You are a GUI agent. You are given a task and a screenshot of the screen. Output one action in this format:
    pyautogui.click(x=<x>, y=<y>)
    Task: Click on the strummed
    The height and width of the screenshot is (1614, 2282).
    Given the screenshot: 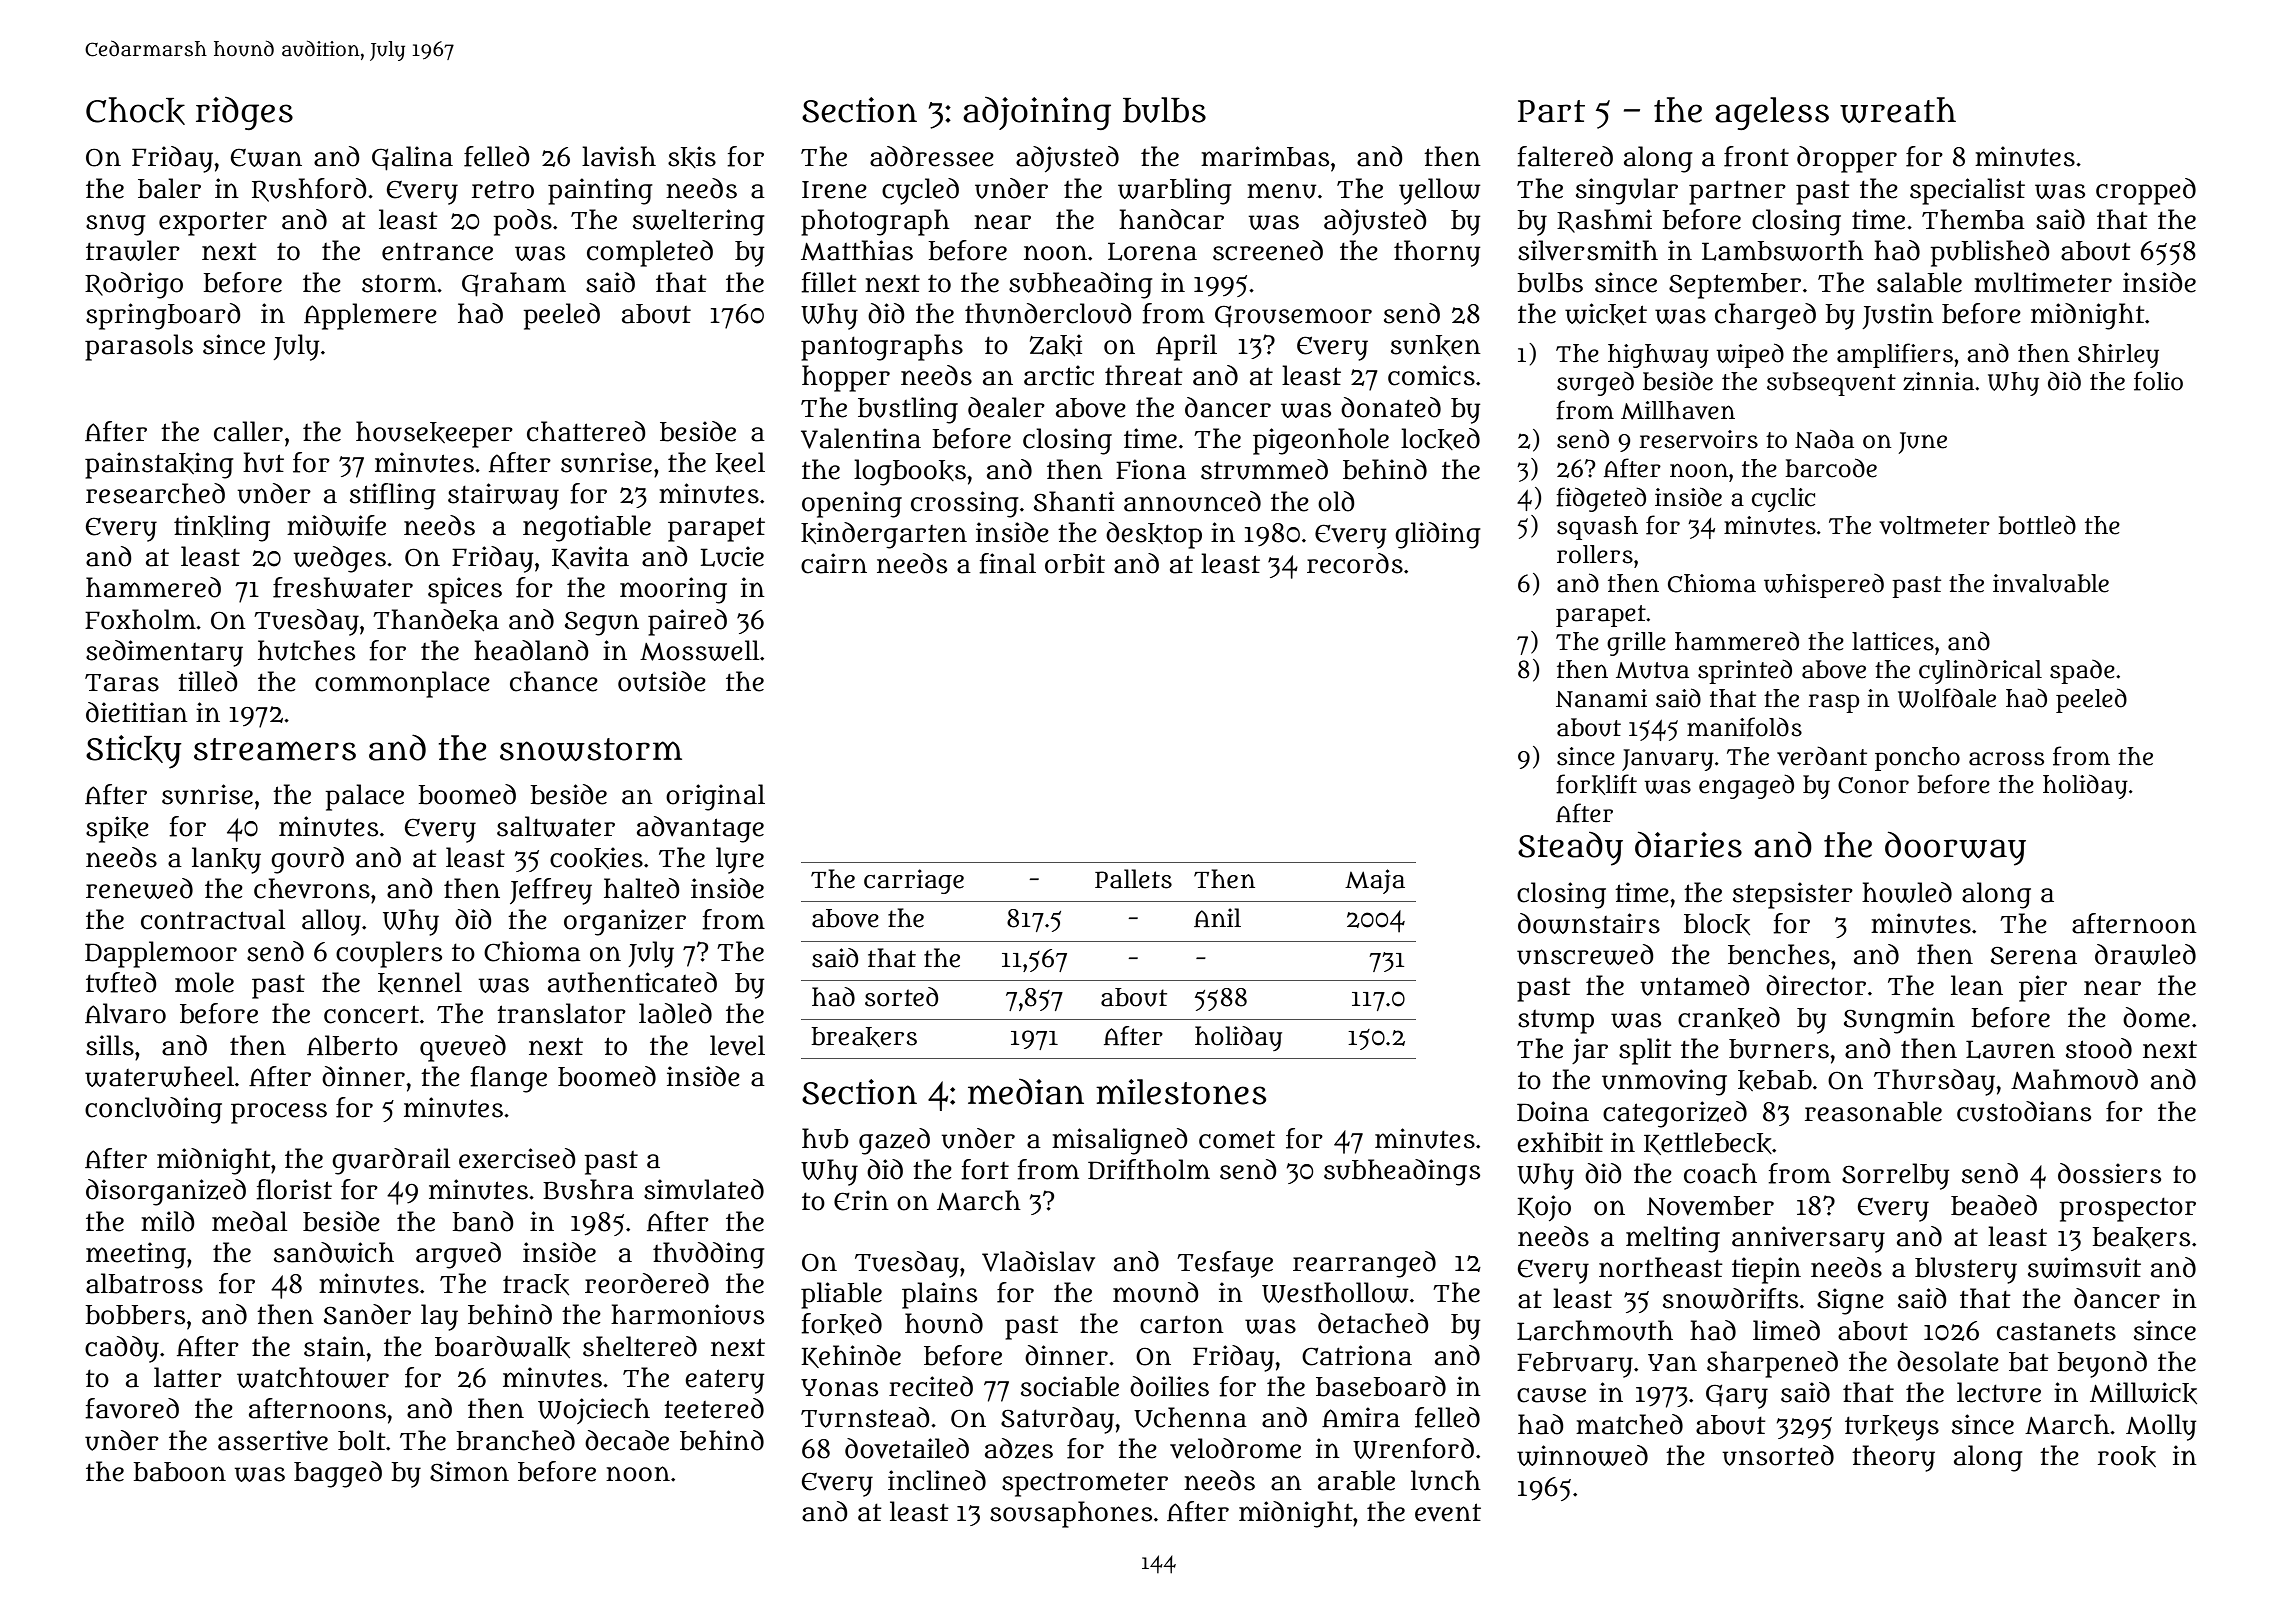 What is the action you would take?
    pyautogui.click(x=1264, y=469)
